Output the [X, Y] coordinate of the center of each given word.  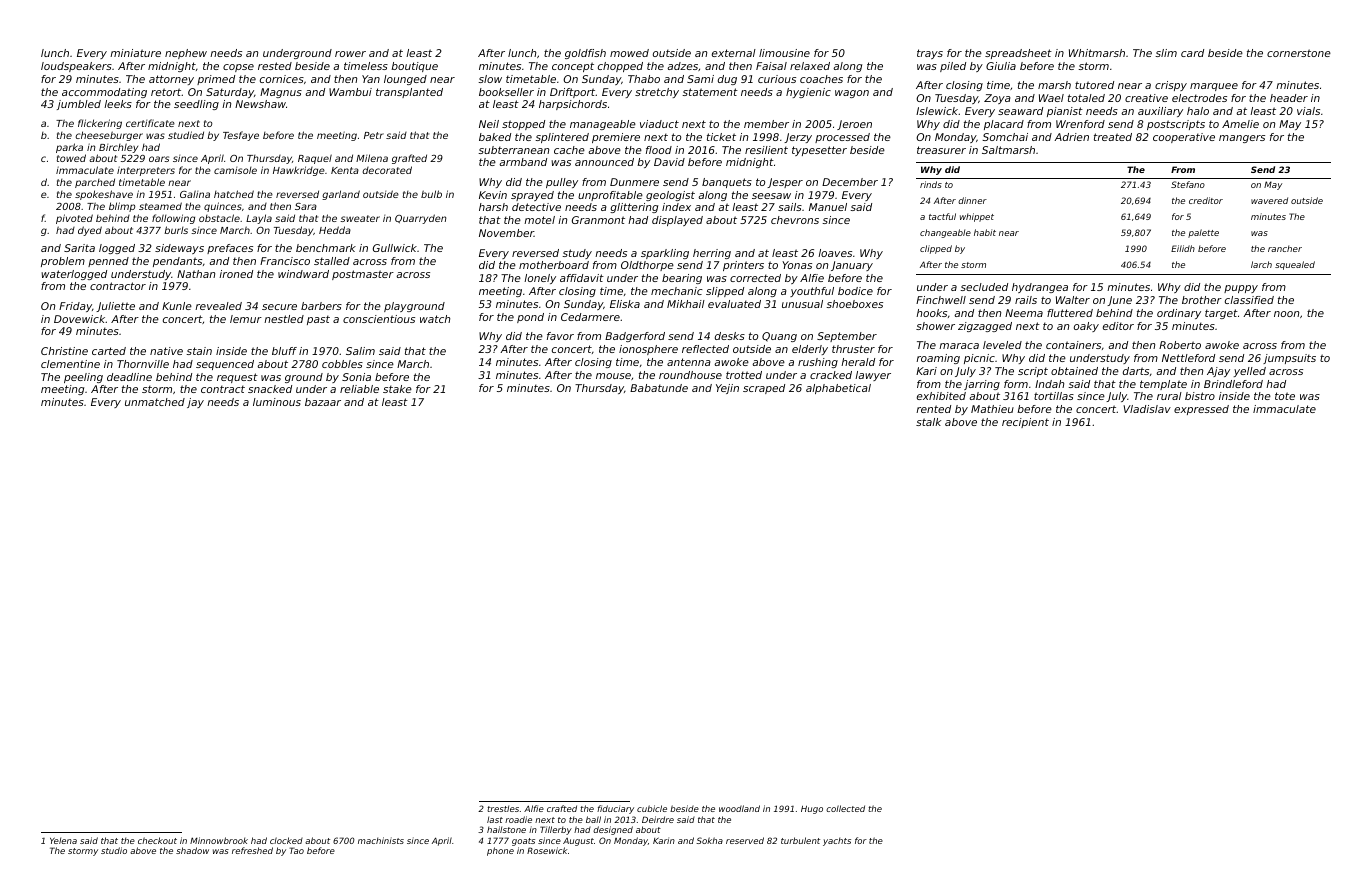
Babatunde [659, 388]
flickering [100, 124]
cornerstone [1299, 53]
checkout [157, 840]
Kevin [493, 195]
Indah [1049, 384]
